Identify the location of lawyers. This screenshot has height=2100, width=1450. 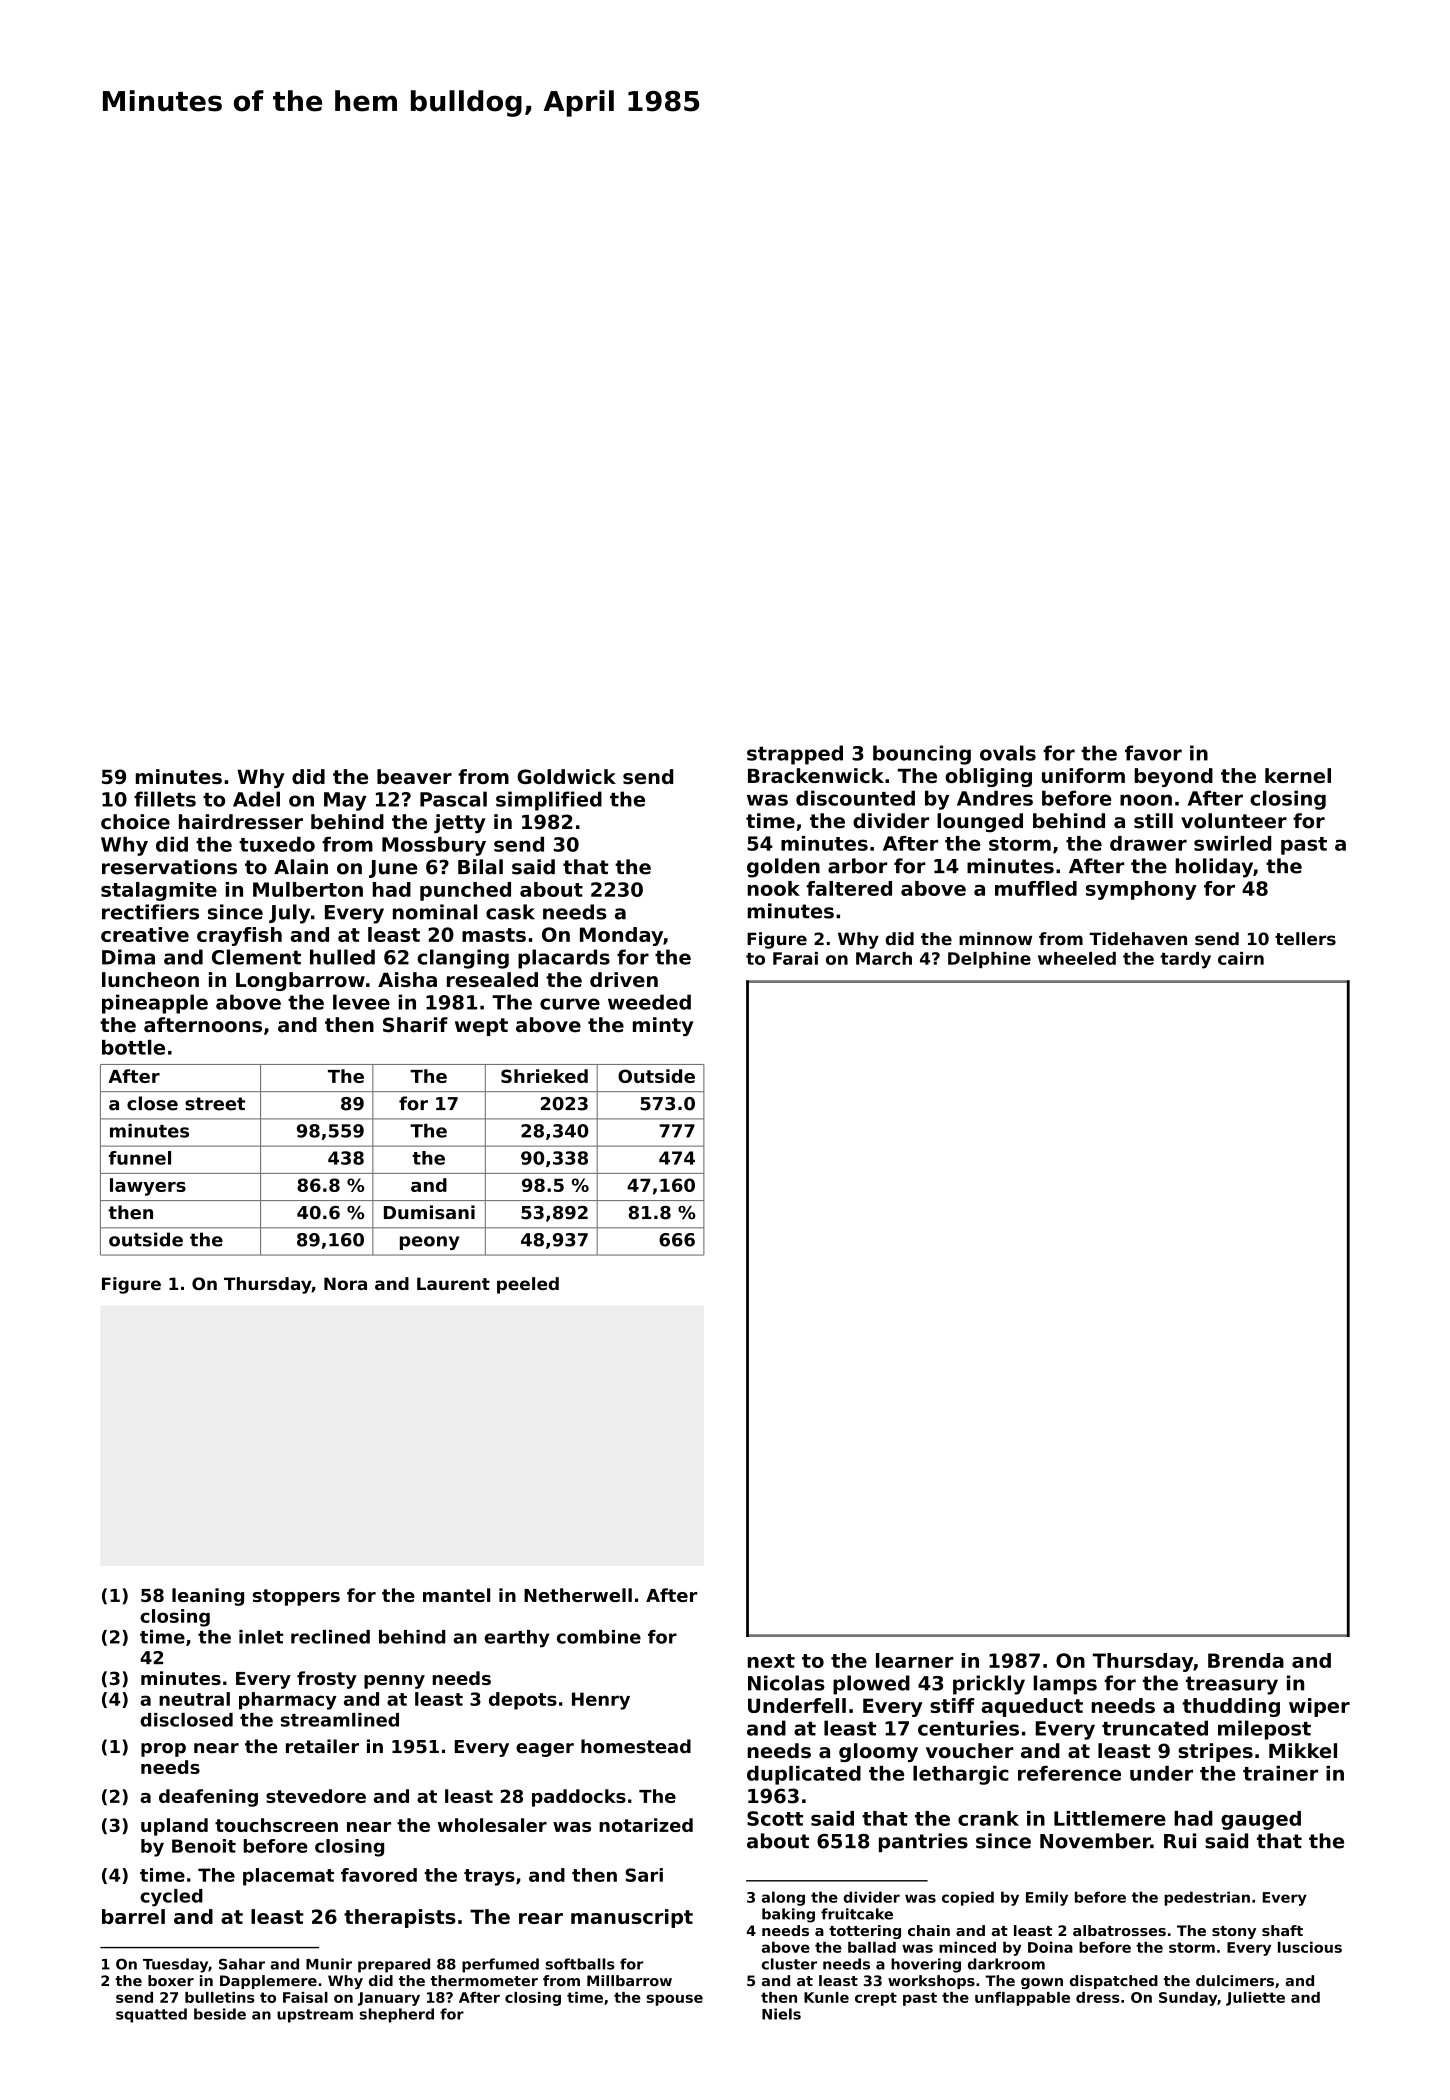
(148, 1187).
